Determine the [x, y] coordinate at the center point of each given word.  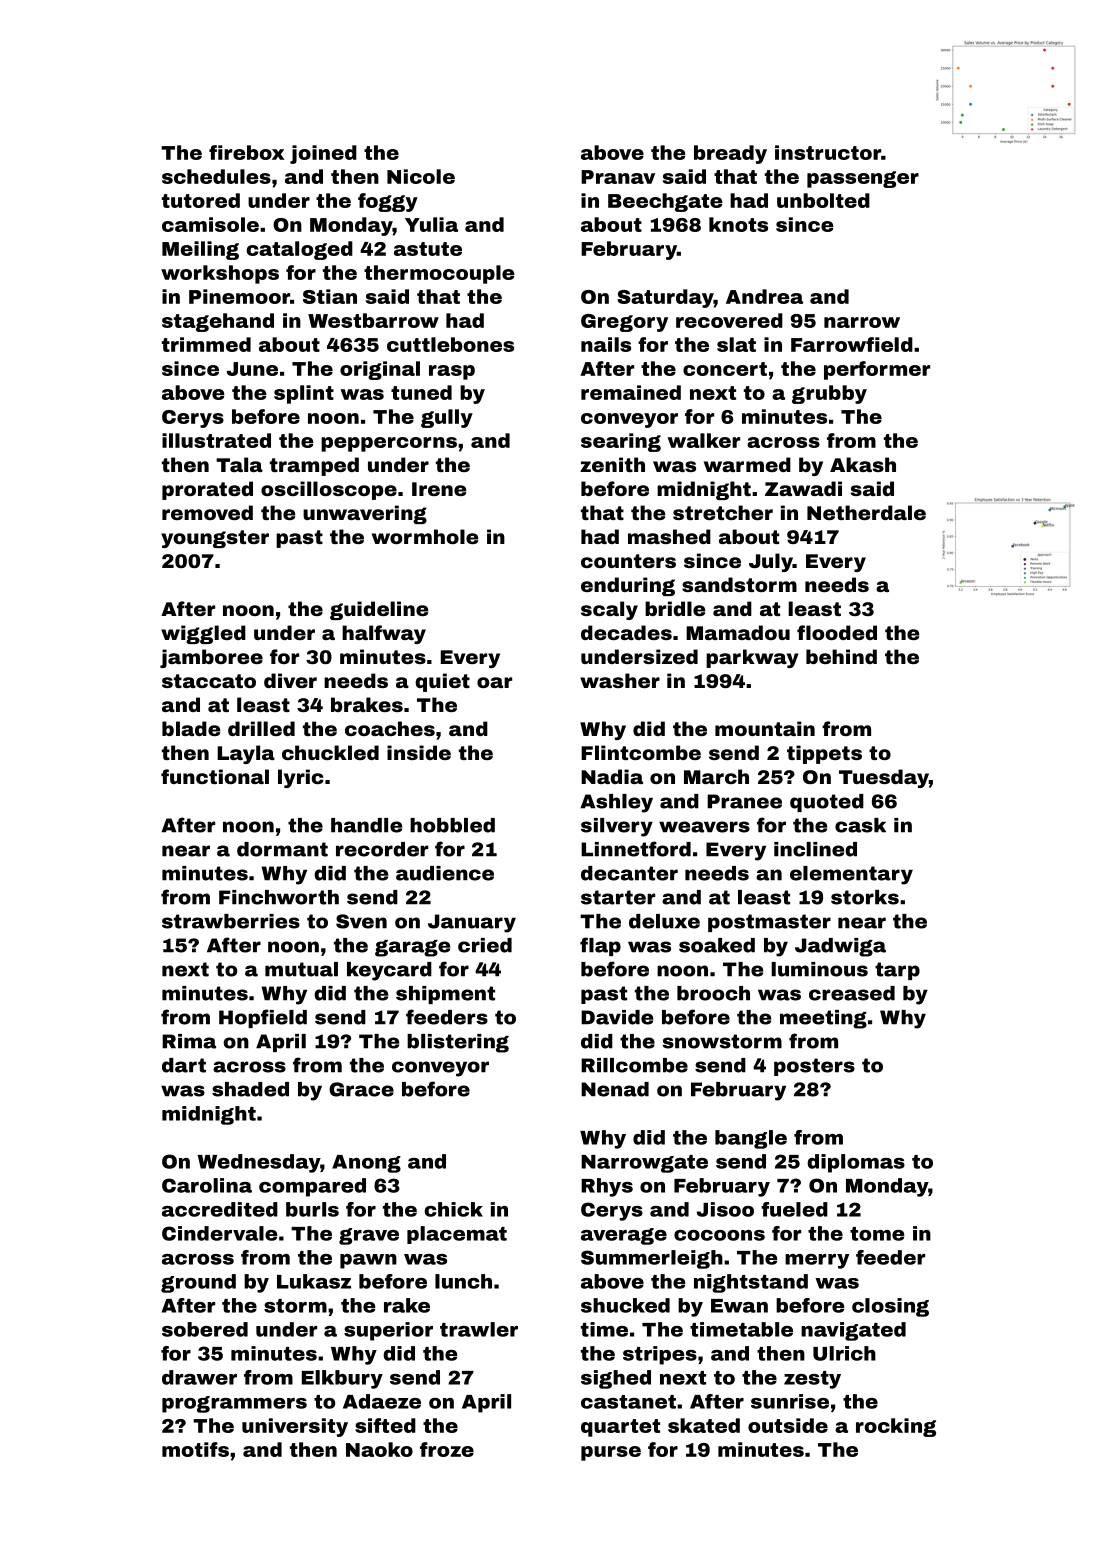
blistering [458, 1043]
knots [738, 224]
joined [323, 154]
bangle [751, 1139]
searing [621, 442]
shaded [250, 1089]
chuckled [330, 752]
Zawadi [803, 488]
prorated [207, 490]
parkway [752, 658]
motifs [195, 1449]
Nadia [612, 776]
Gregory [624, 323]
